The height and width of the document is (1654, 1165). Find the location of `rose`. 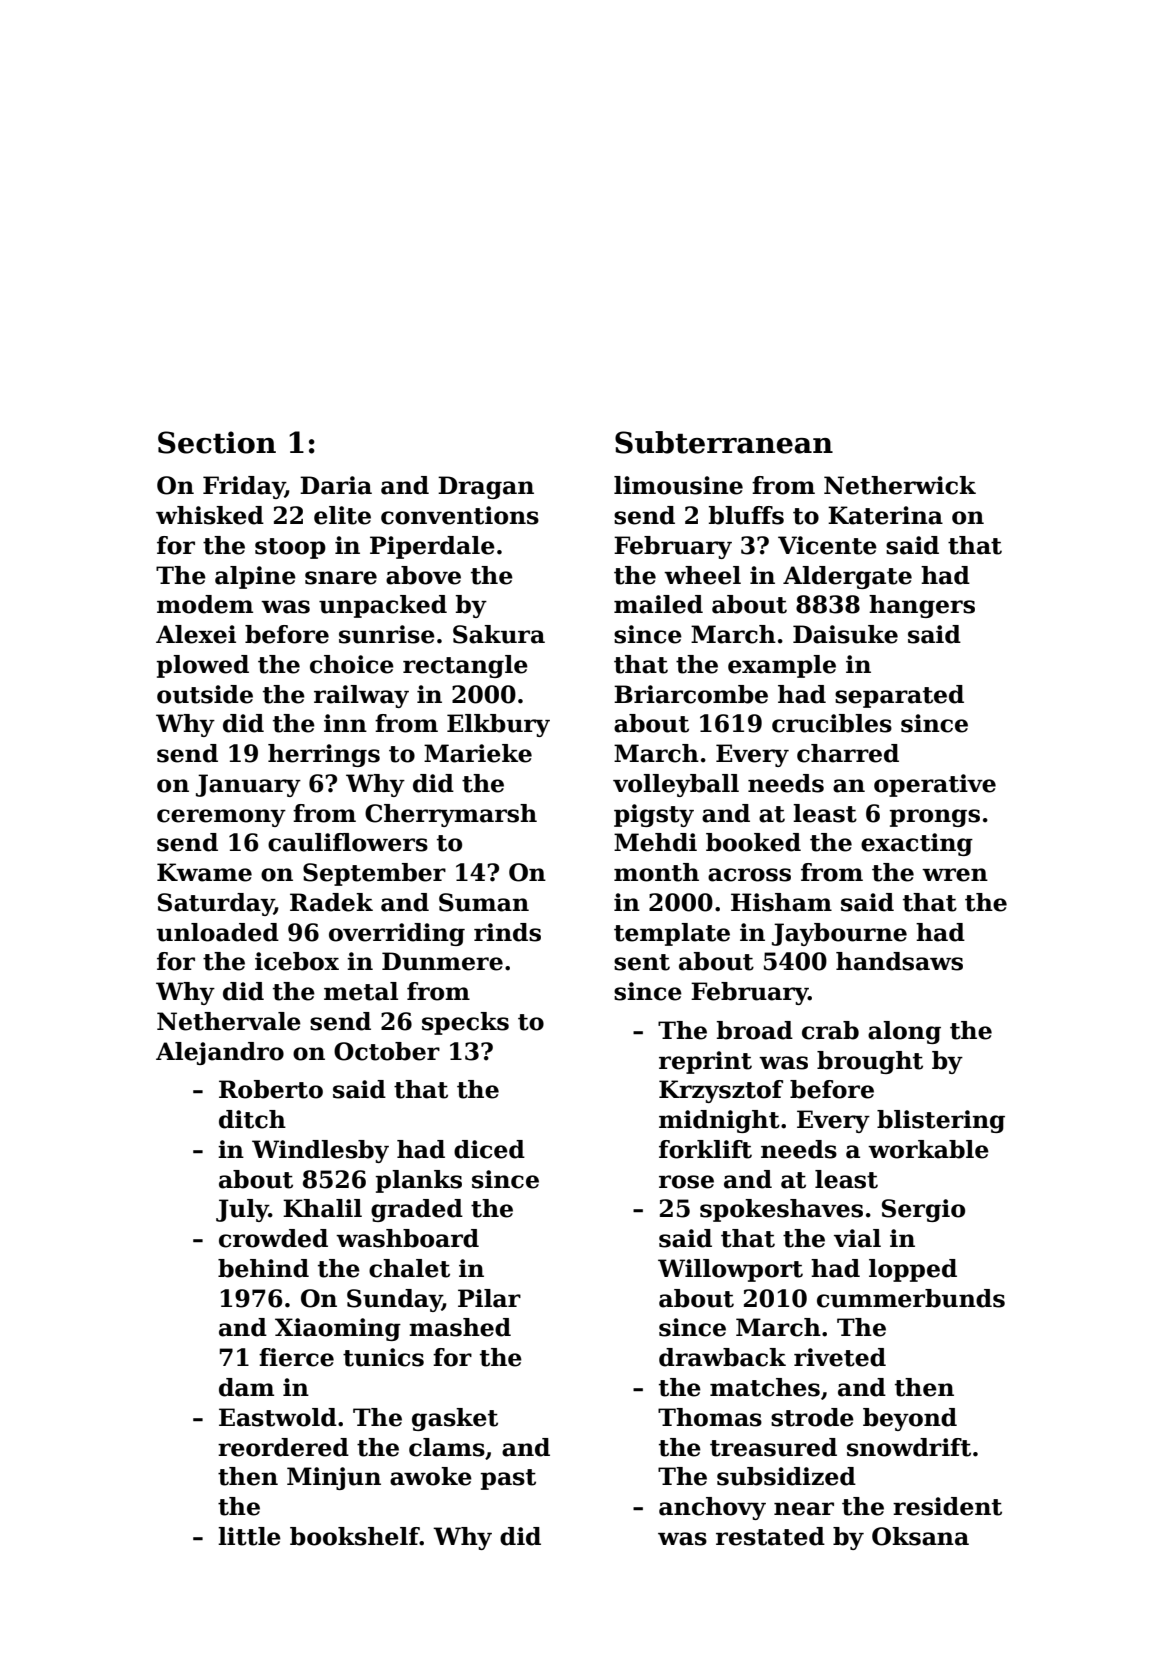

rose is located at coordinates (686, 1182).
